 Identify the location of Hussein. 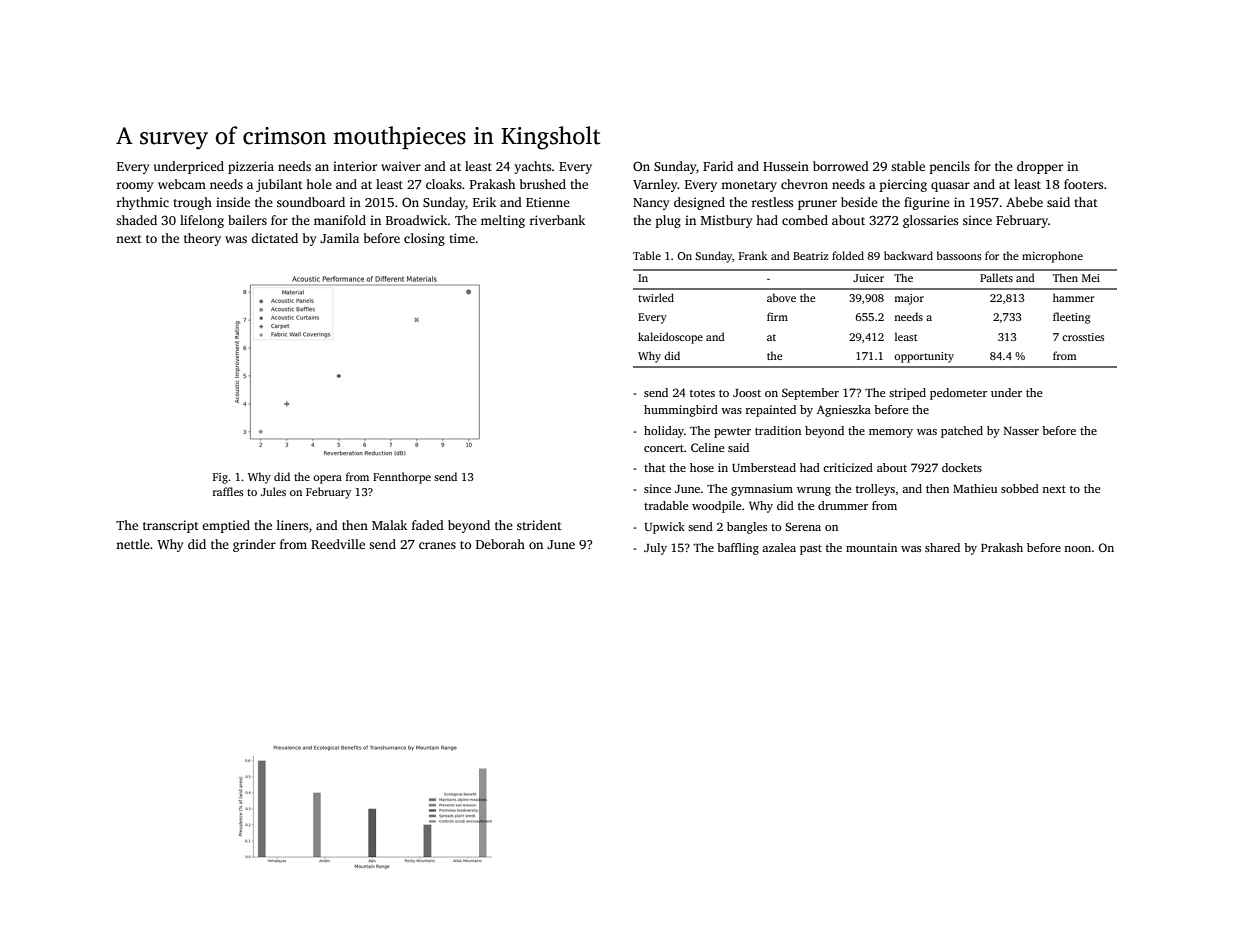
(786, 166).
